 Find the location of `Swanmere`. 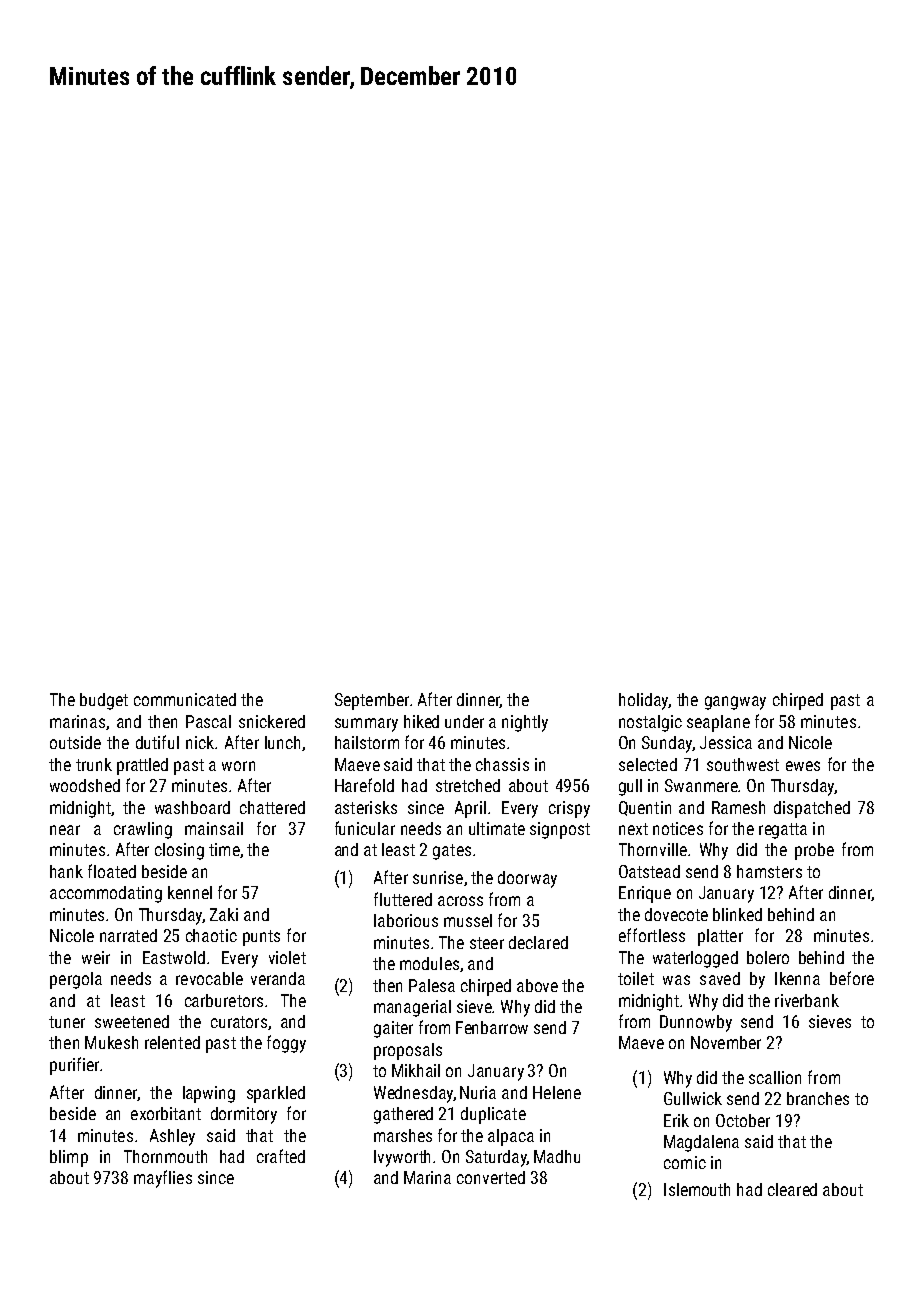

Swanmere is located at coordinates (701, 785).
